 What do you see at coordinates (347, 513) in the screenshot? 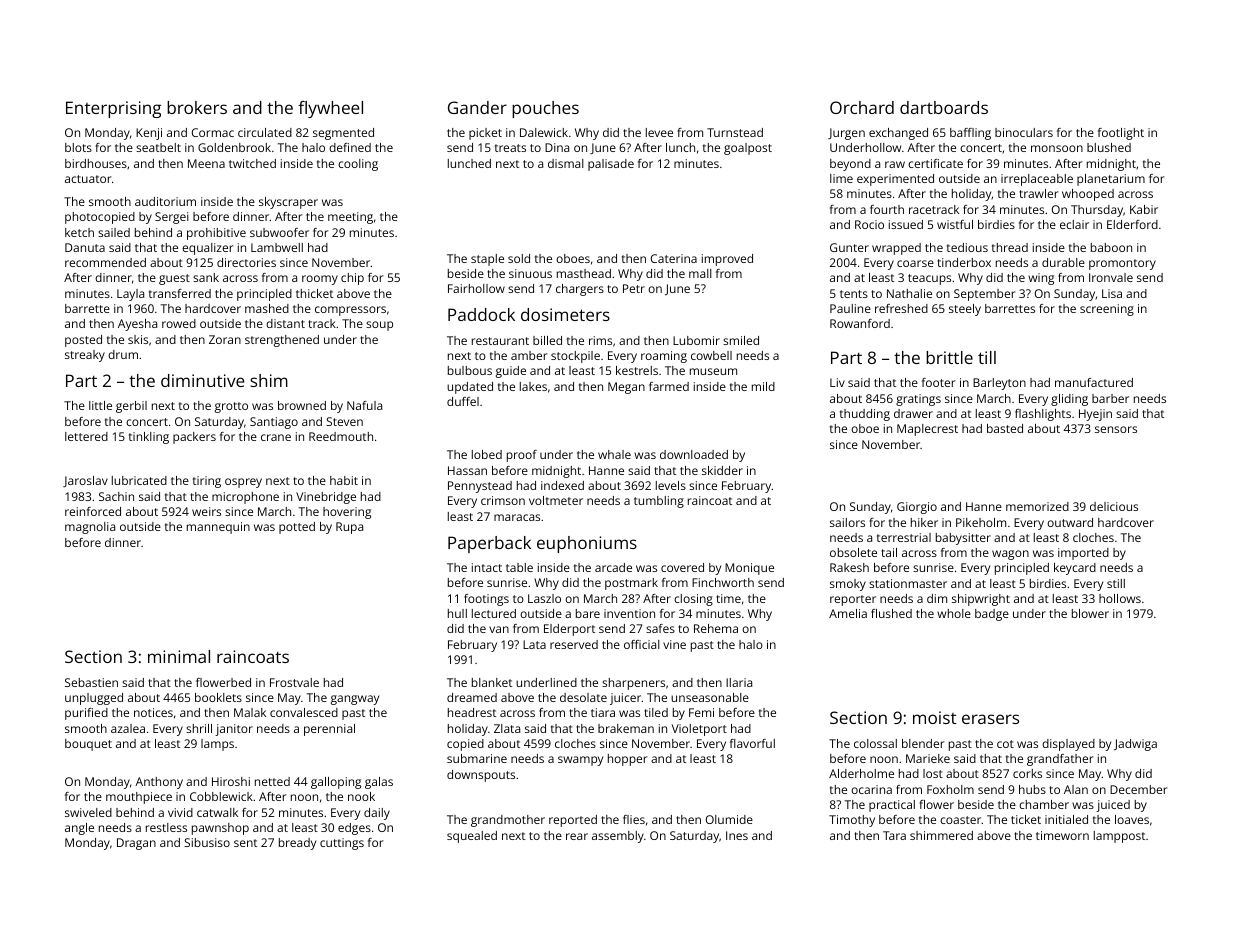
I see `hovering` at bounding box center [347, 513].
